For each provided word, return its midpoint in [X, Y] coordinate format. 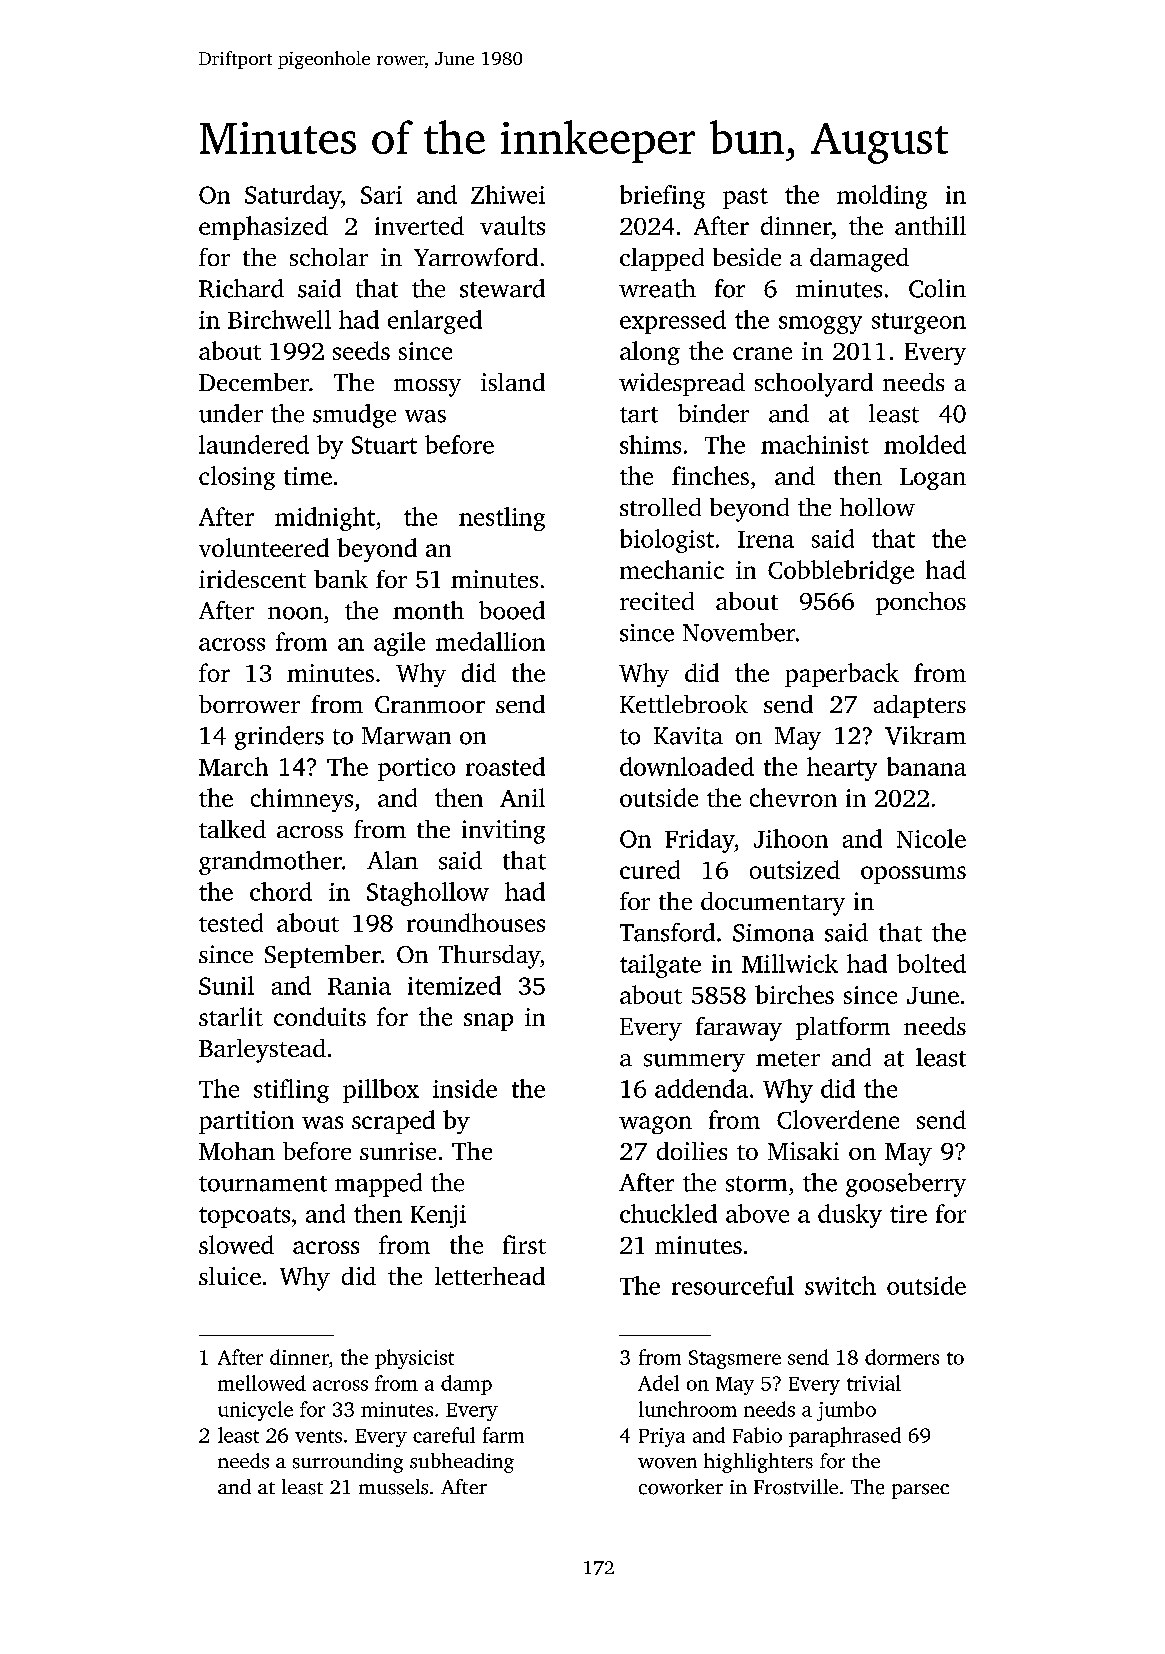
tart [639, 415]
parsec [920, 1491]
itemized [454, 985]
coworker [681, 1487]
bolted [931, 963]
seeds [361, 350]
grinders [279, 738]
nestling [502, 519]
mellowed [262, 1383]
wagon [655, 1125]
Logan [933, 479]
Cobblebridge [841, 572]
